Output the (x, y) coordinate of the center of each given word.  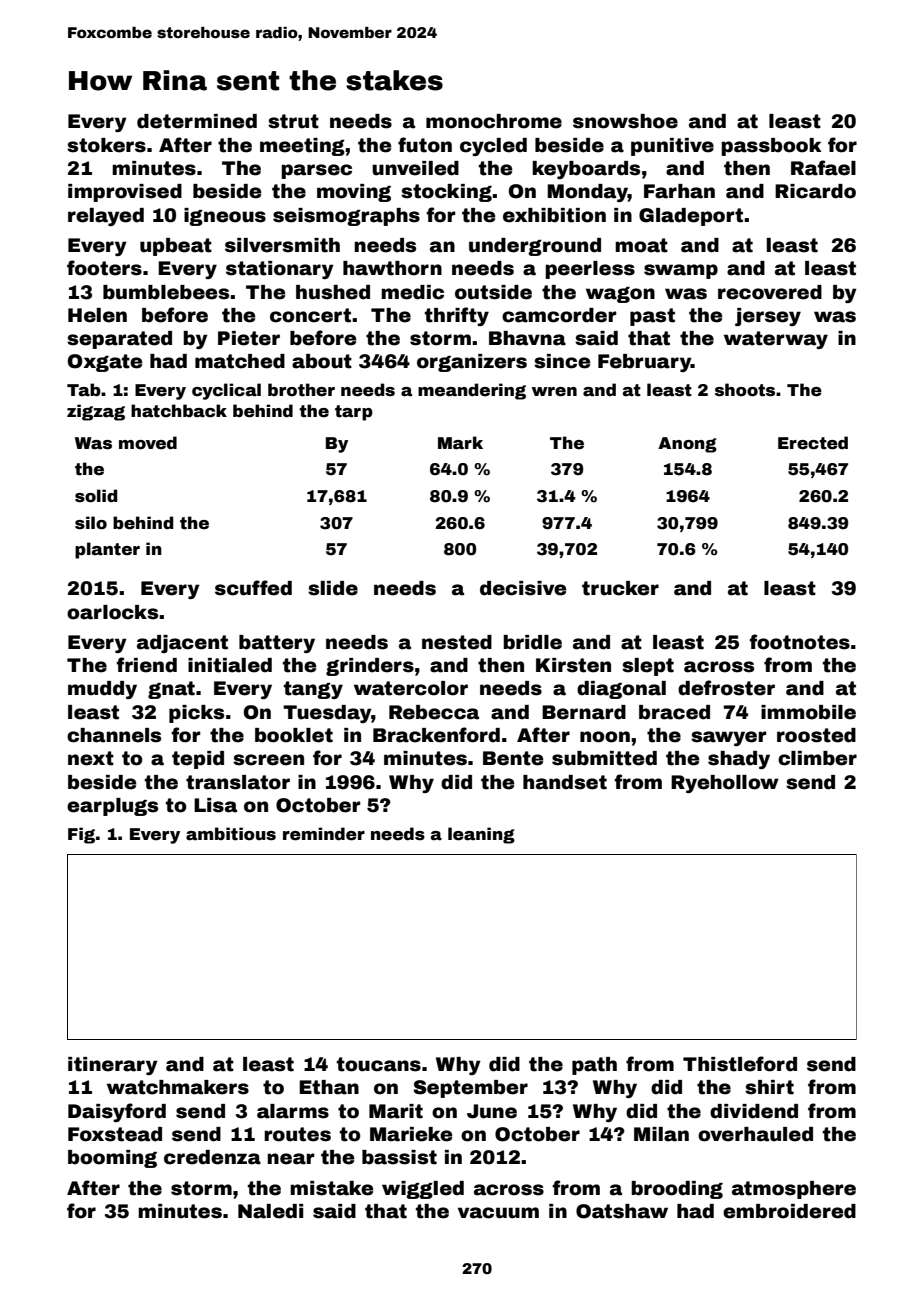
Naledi (270, 1211)
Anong (687, 445)
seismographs (346, 217)
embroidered (789, 1211)
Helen (97, 315)
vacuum (498, 1213)
